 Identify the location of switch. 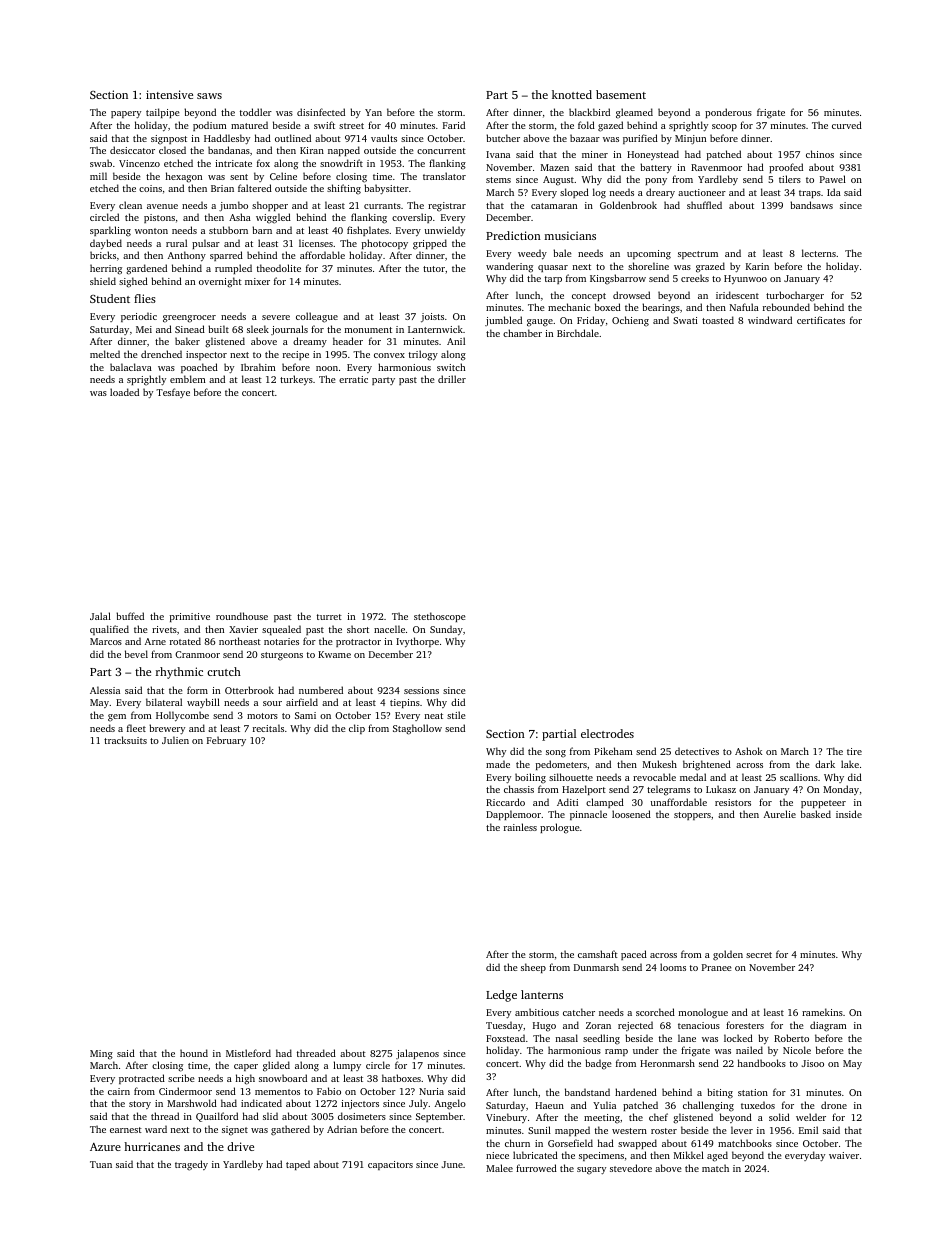
(451, 367).
